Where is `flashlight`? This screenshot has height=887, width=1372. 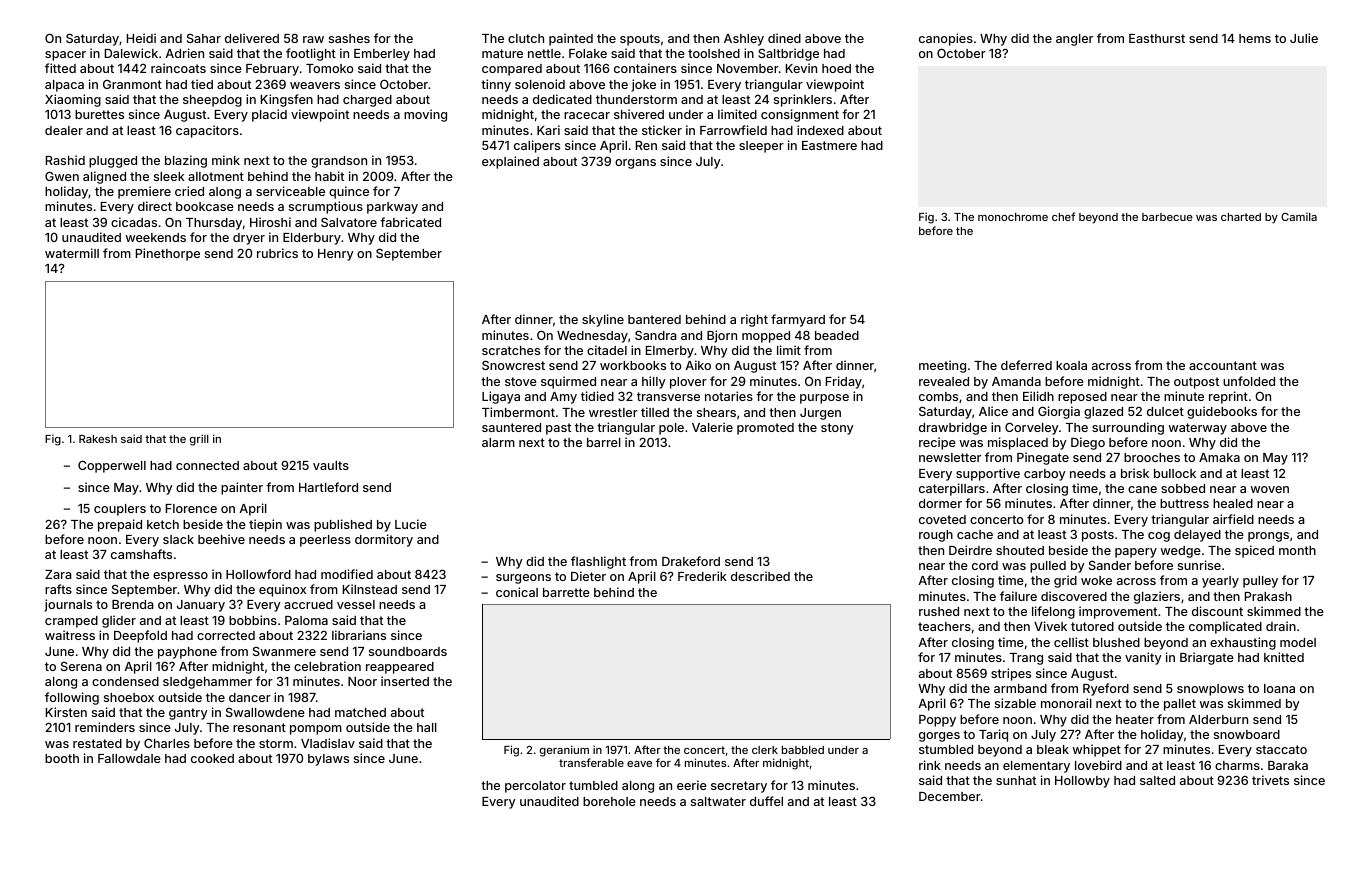
flashlight is located at coordinates (598, 562).
